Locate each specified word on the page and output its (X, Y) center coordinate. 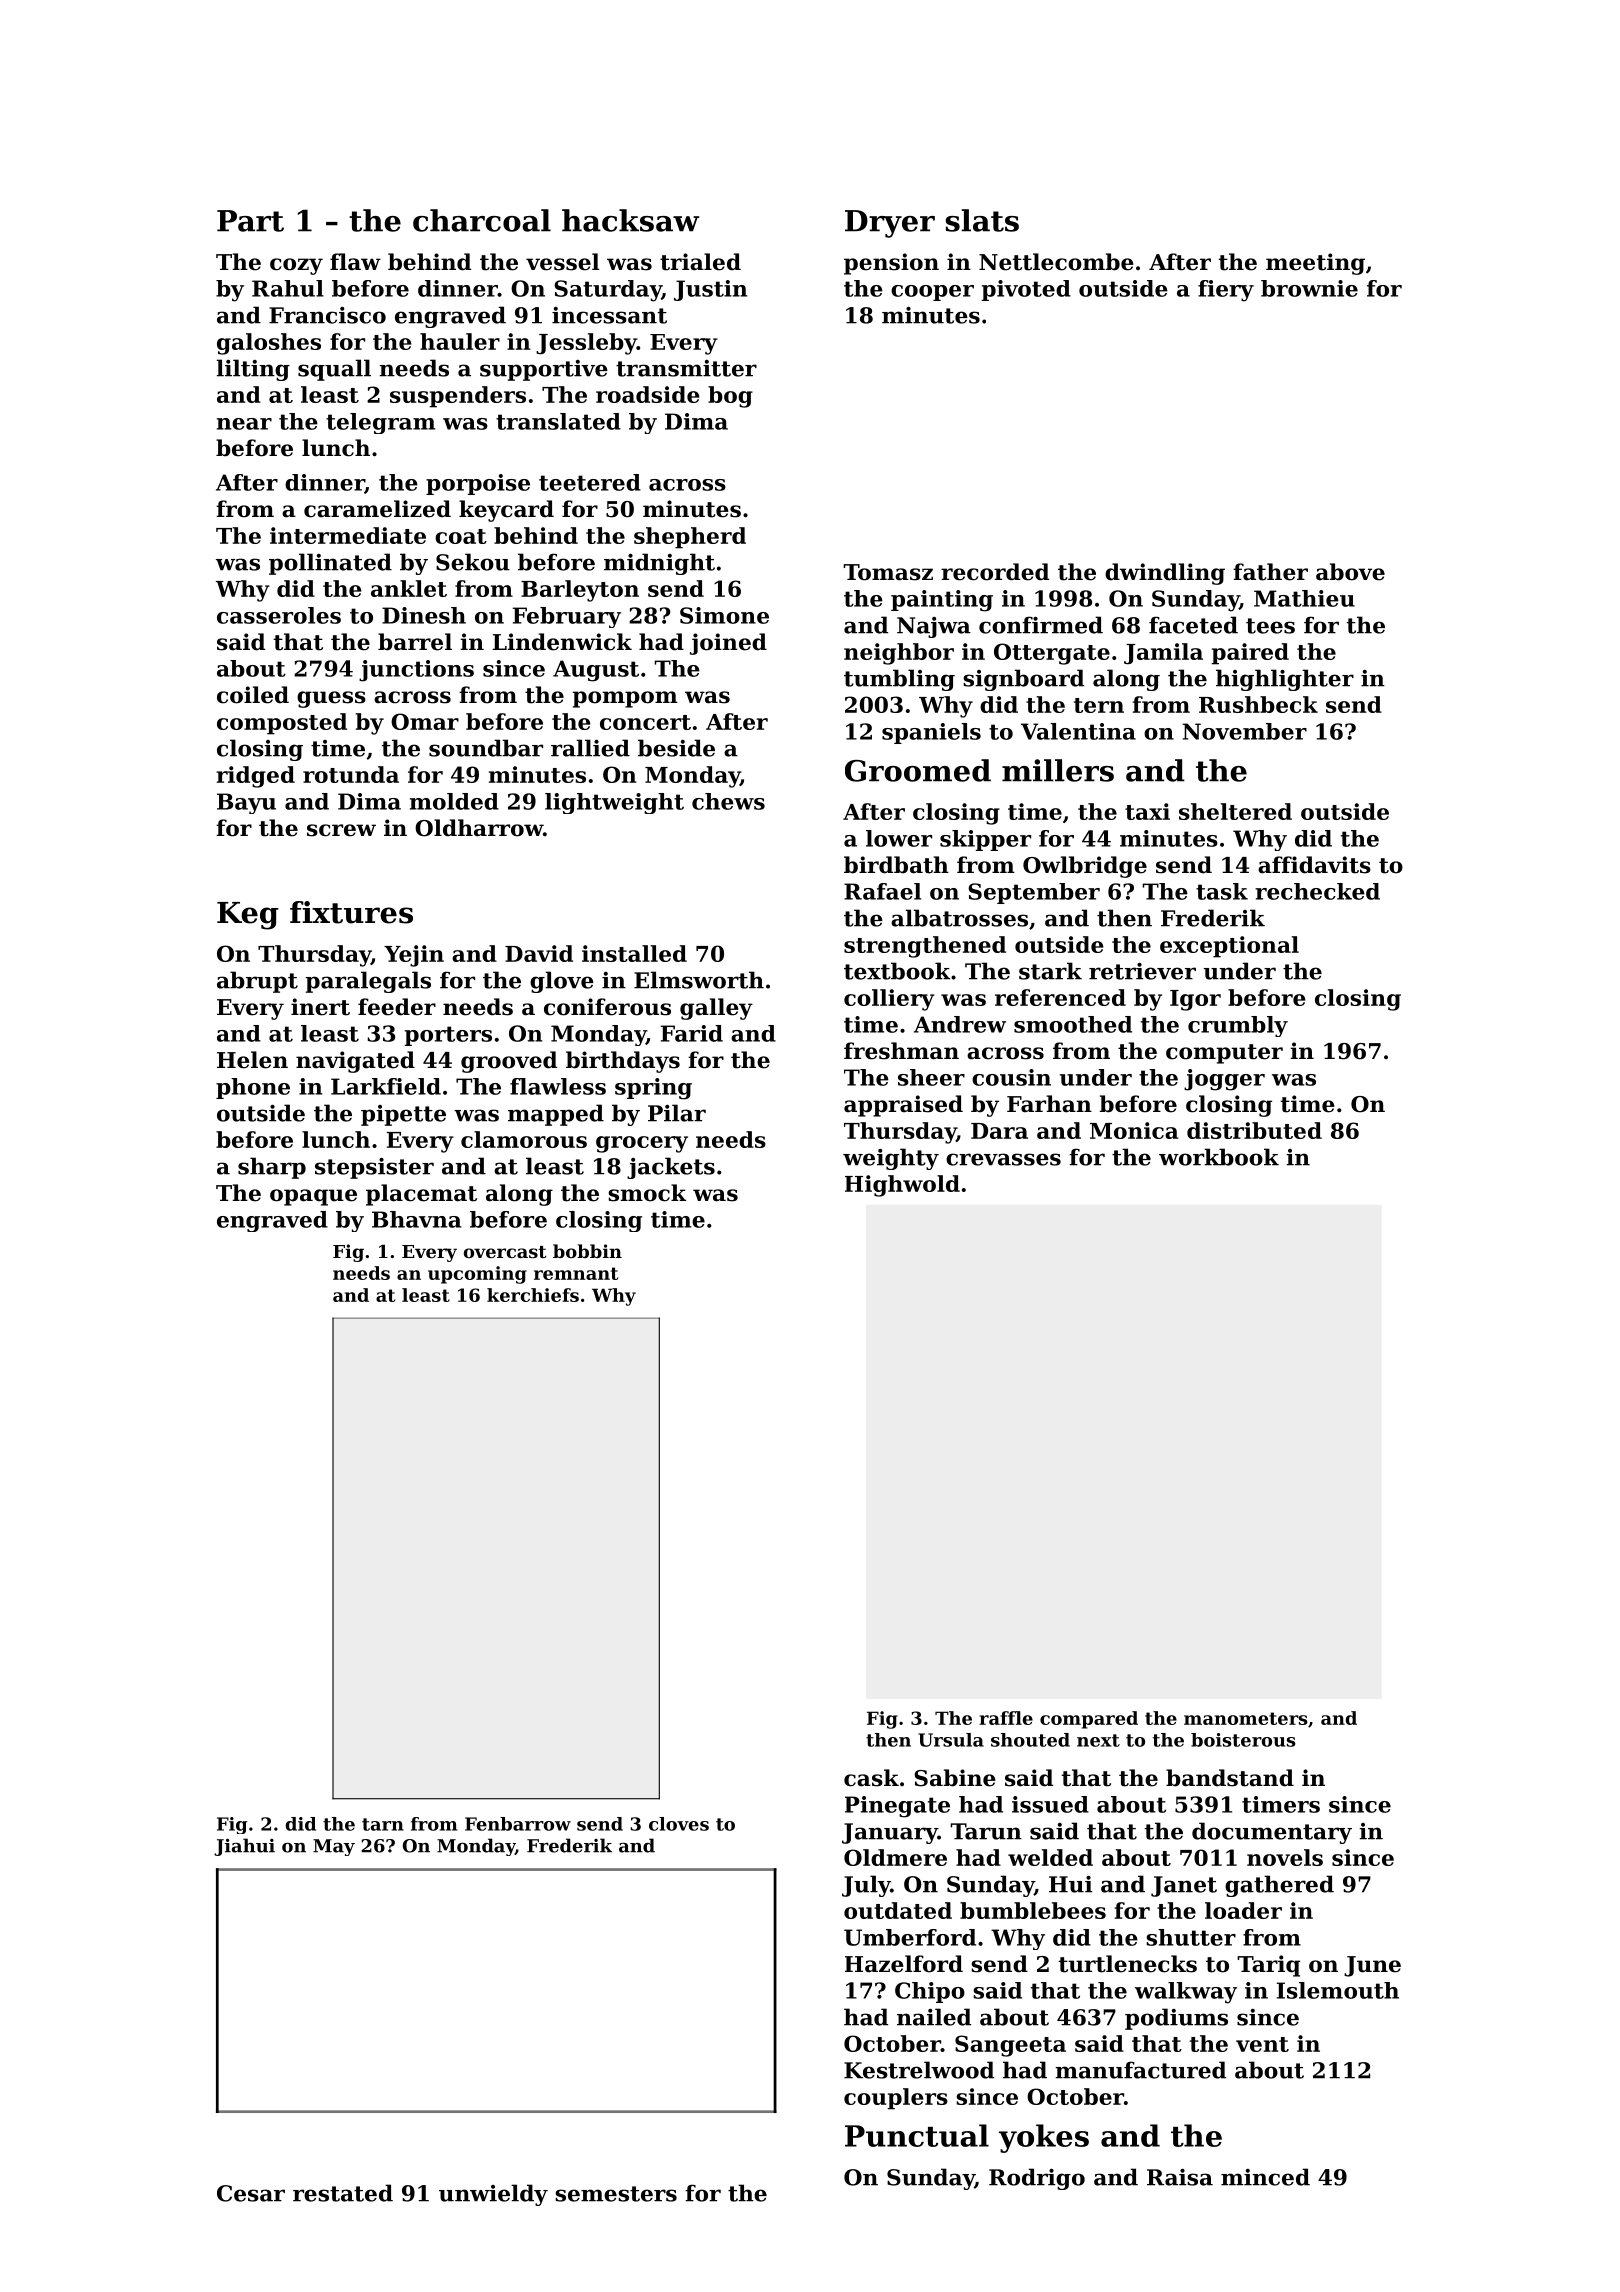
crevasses (1003, 1159)
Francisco (327, 315)
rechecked (1317, 891)
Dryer (890, 224)
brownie (1309, 288)
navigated (355, 1062)
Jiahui (244, 1847)
